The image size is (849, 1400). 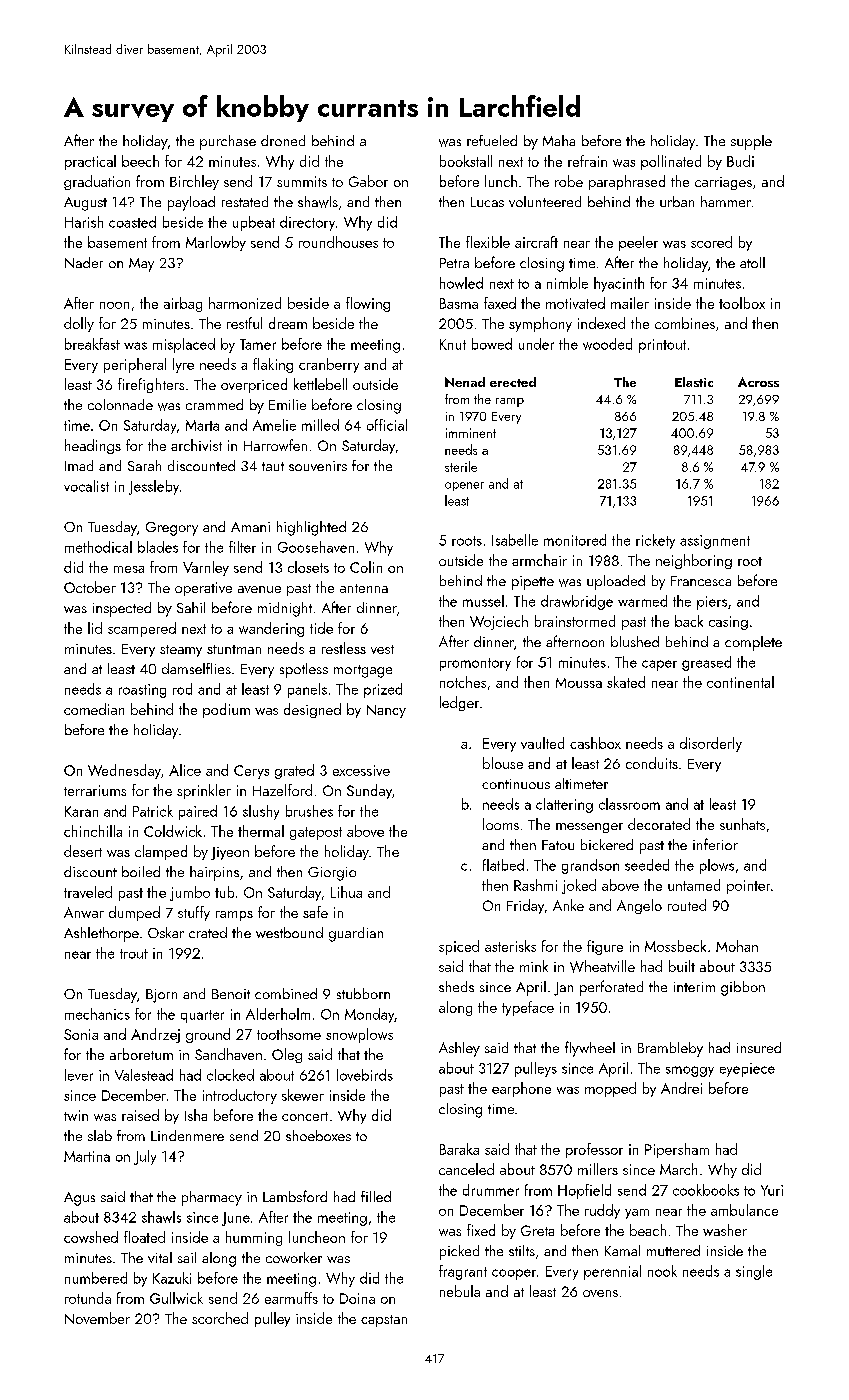 I want to click on Yuri, so click(x=772, y=1190).
